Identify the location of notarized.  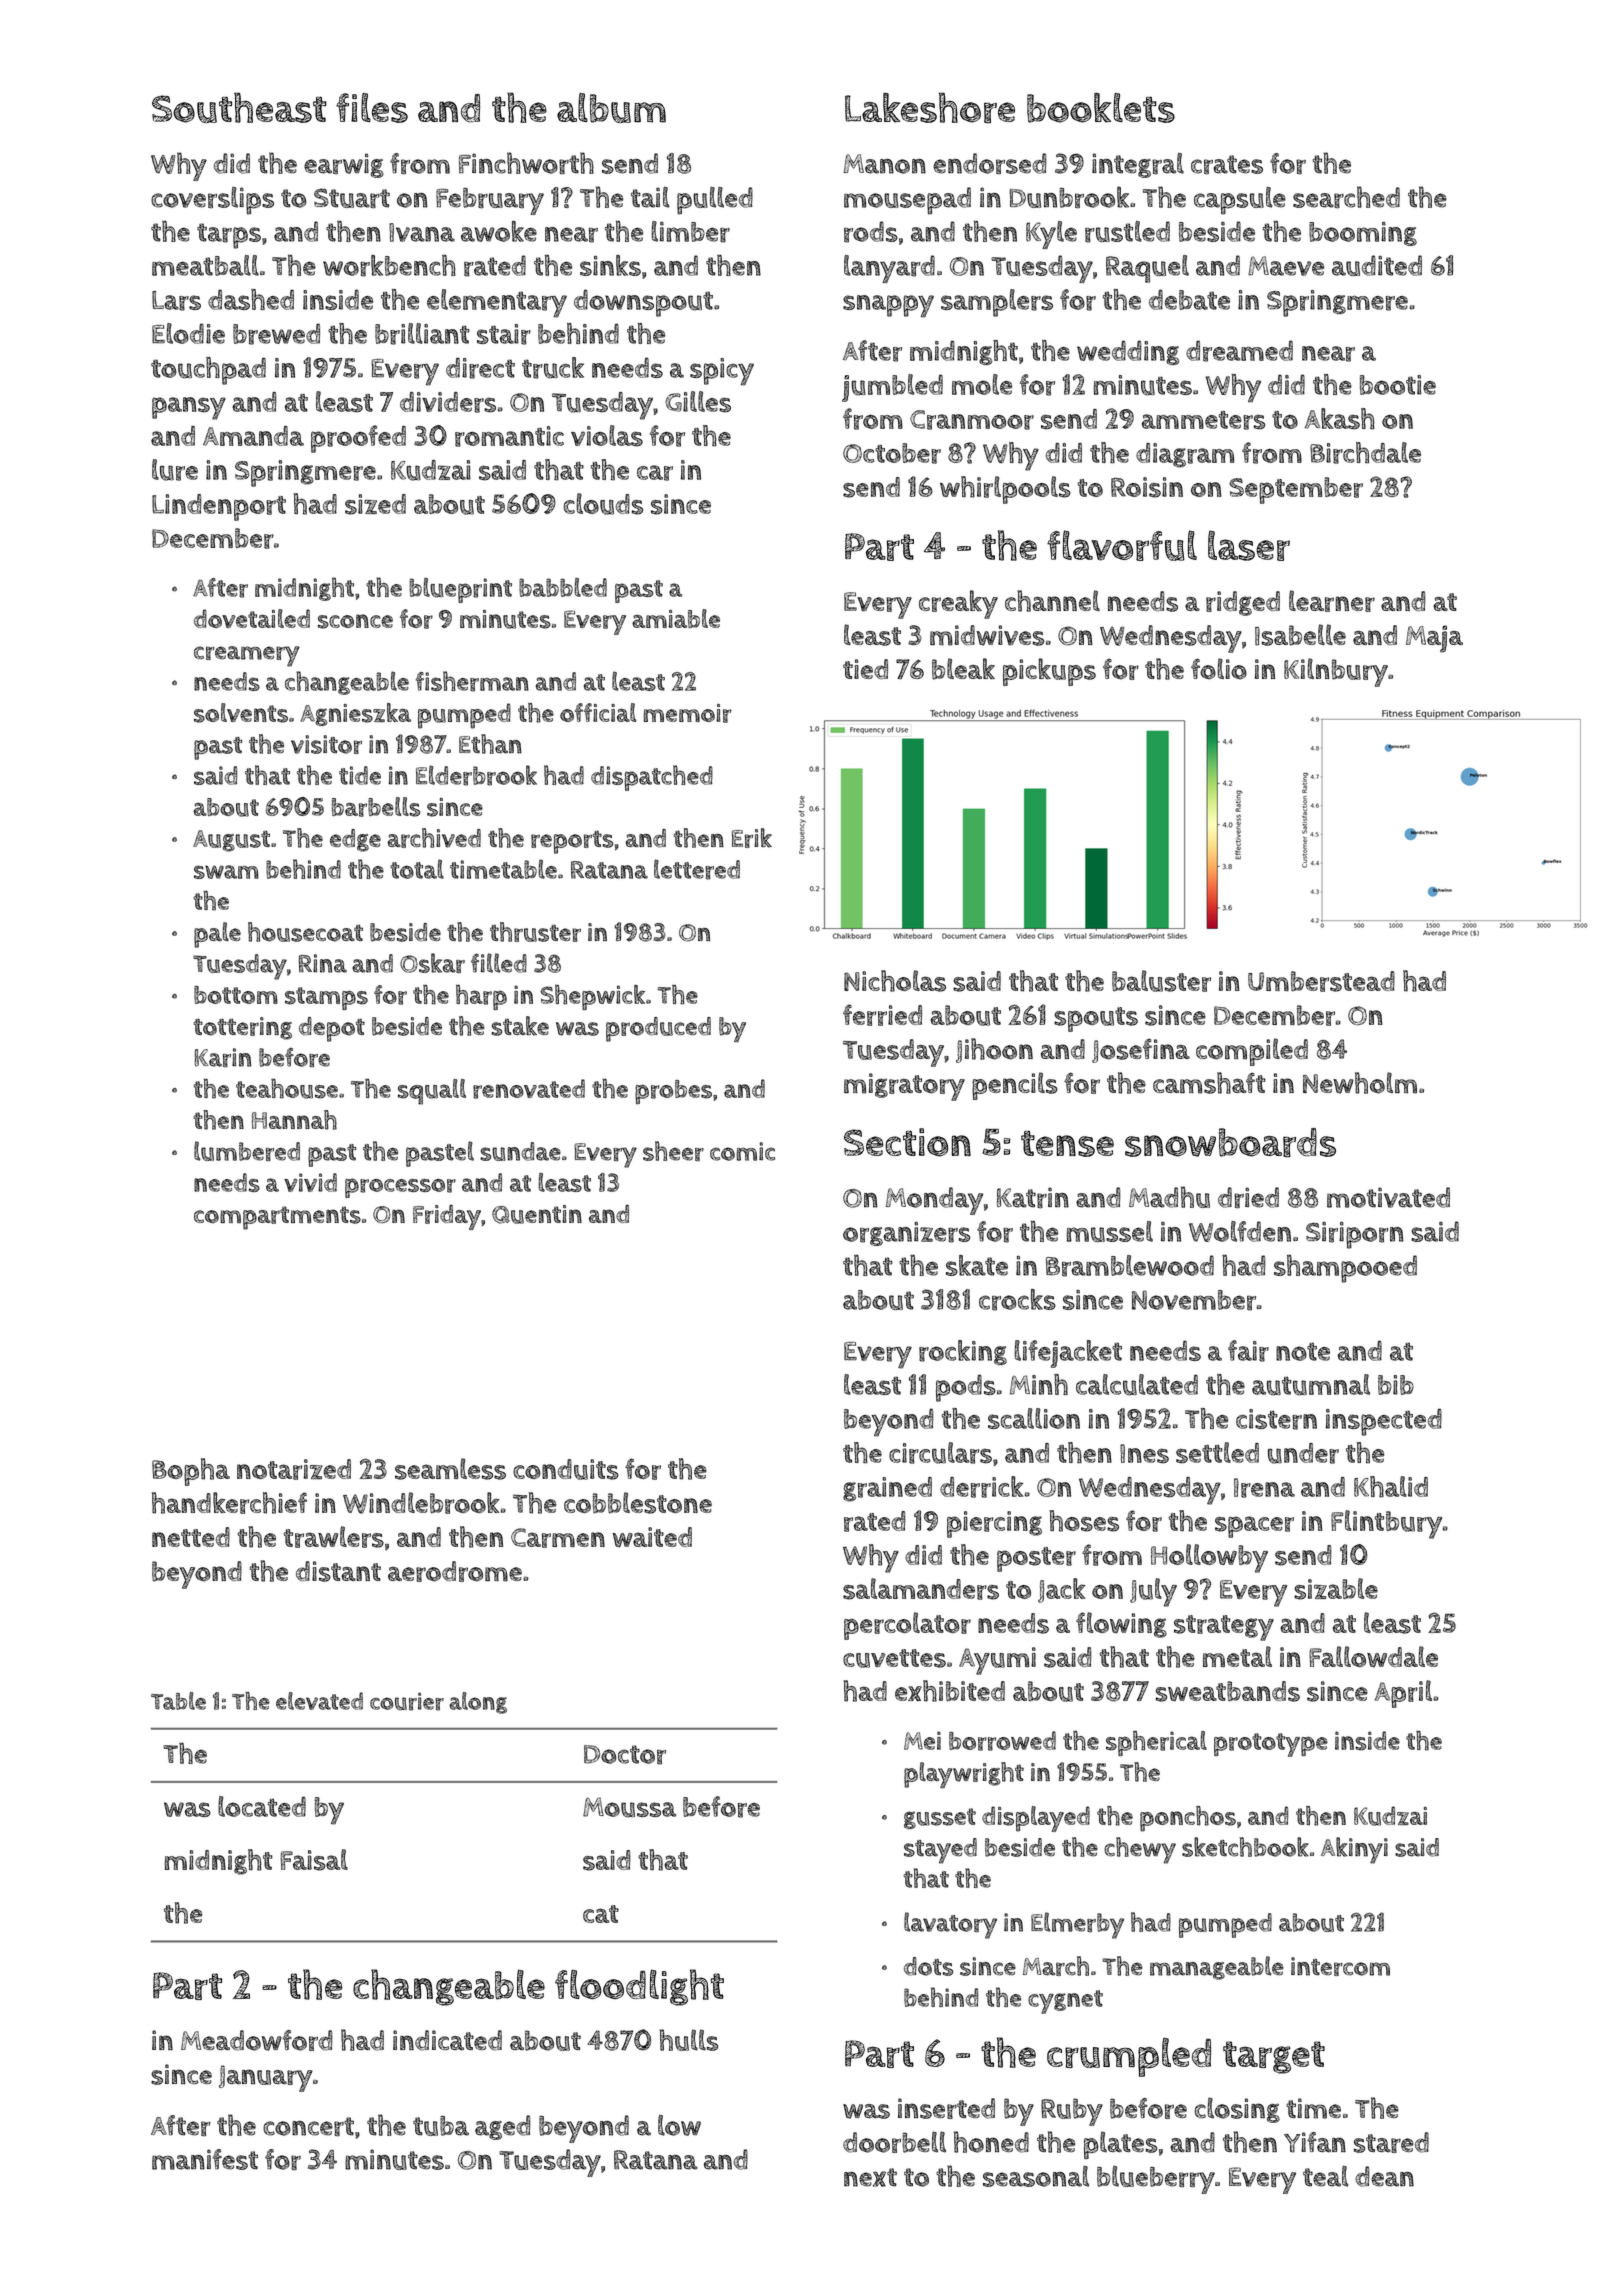
(294, 1469).
